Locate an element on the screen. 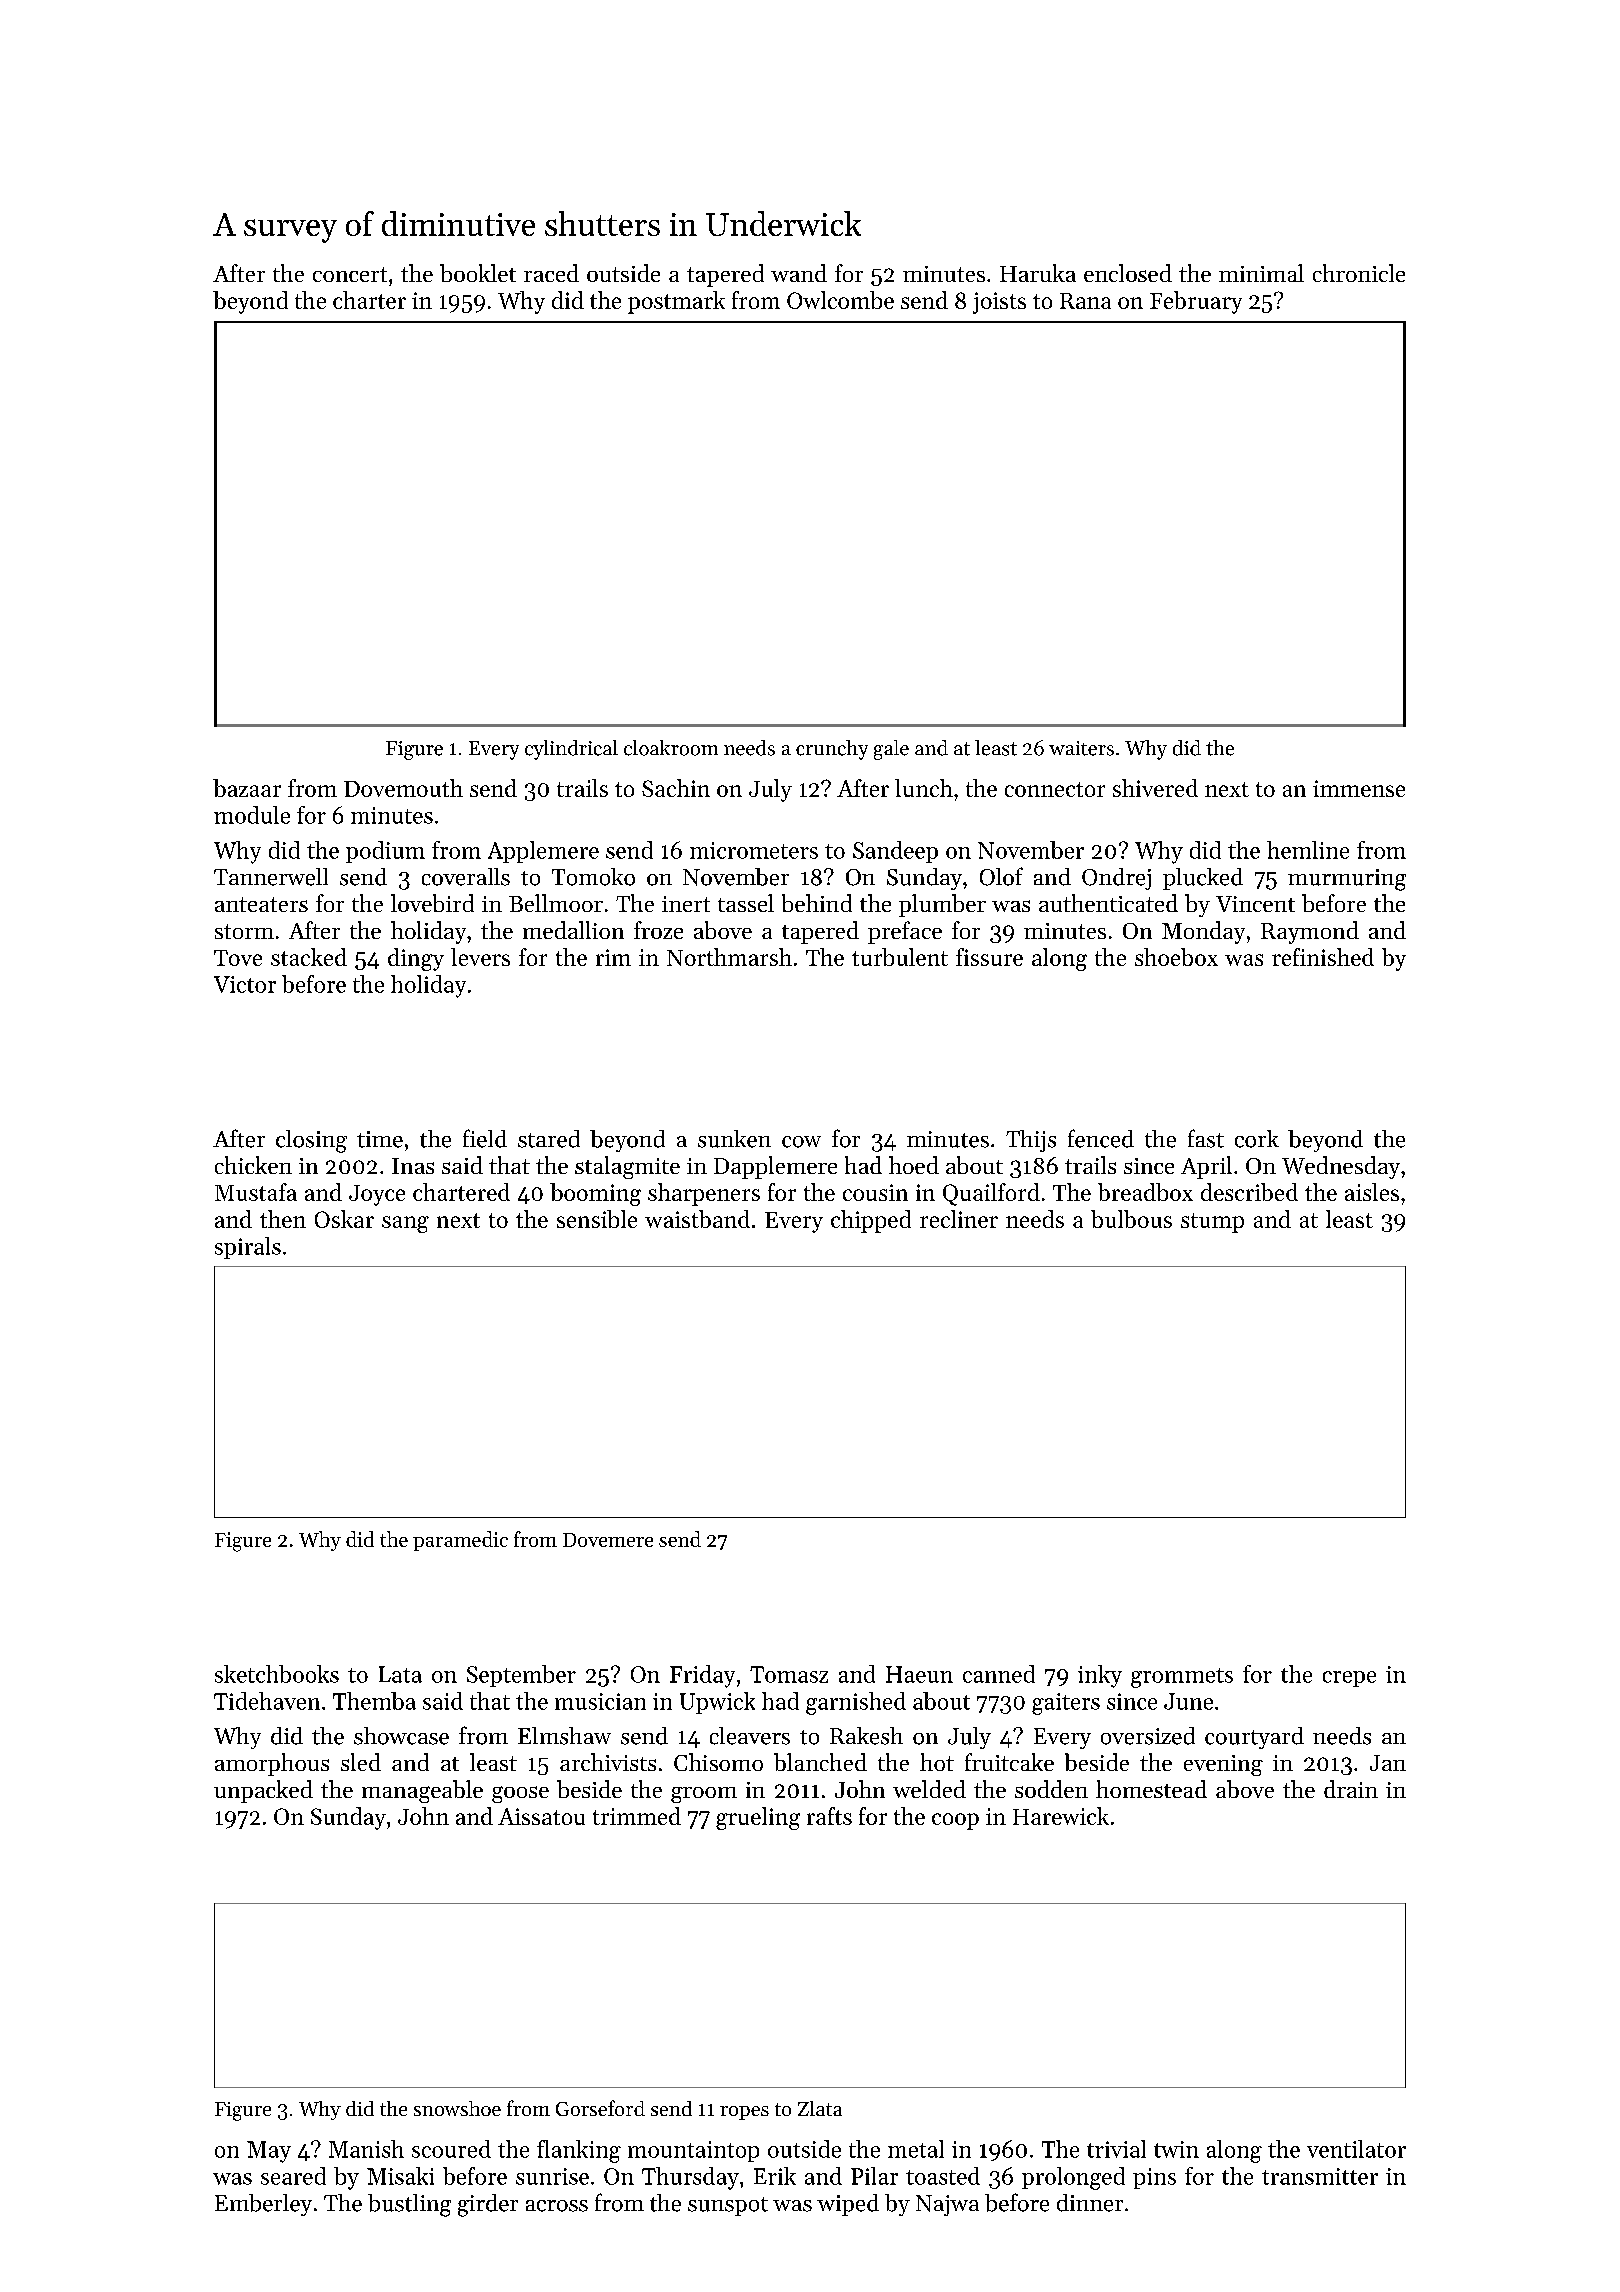 This screenshot has height=2292, width=1620. snowshoe is located at coordinates (457, 2108).
